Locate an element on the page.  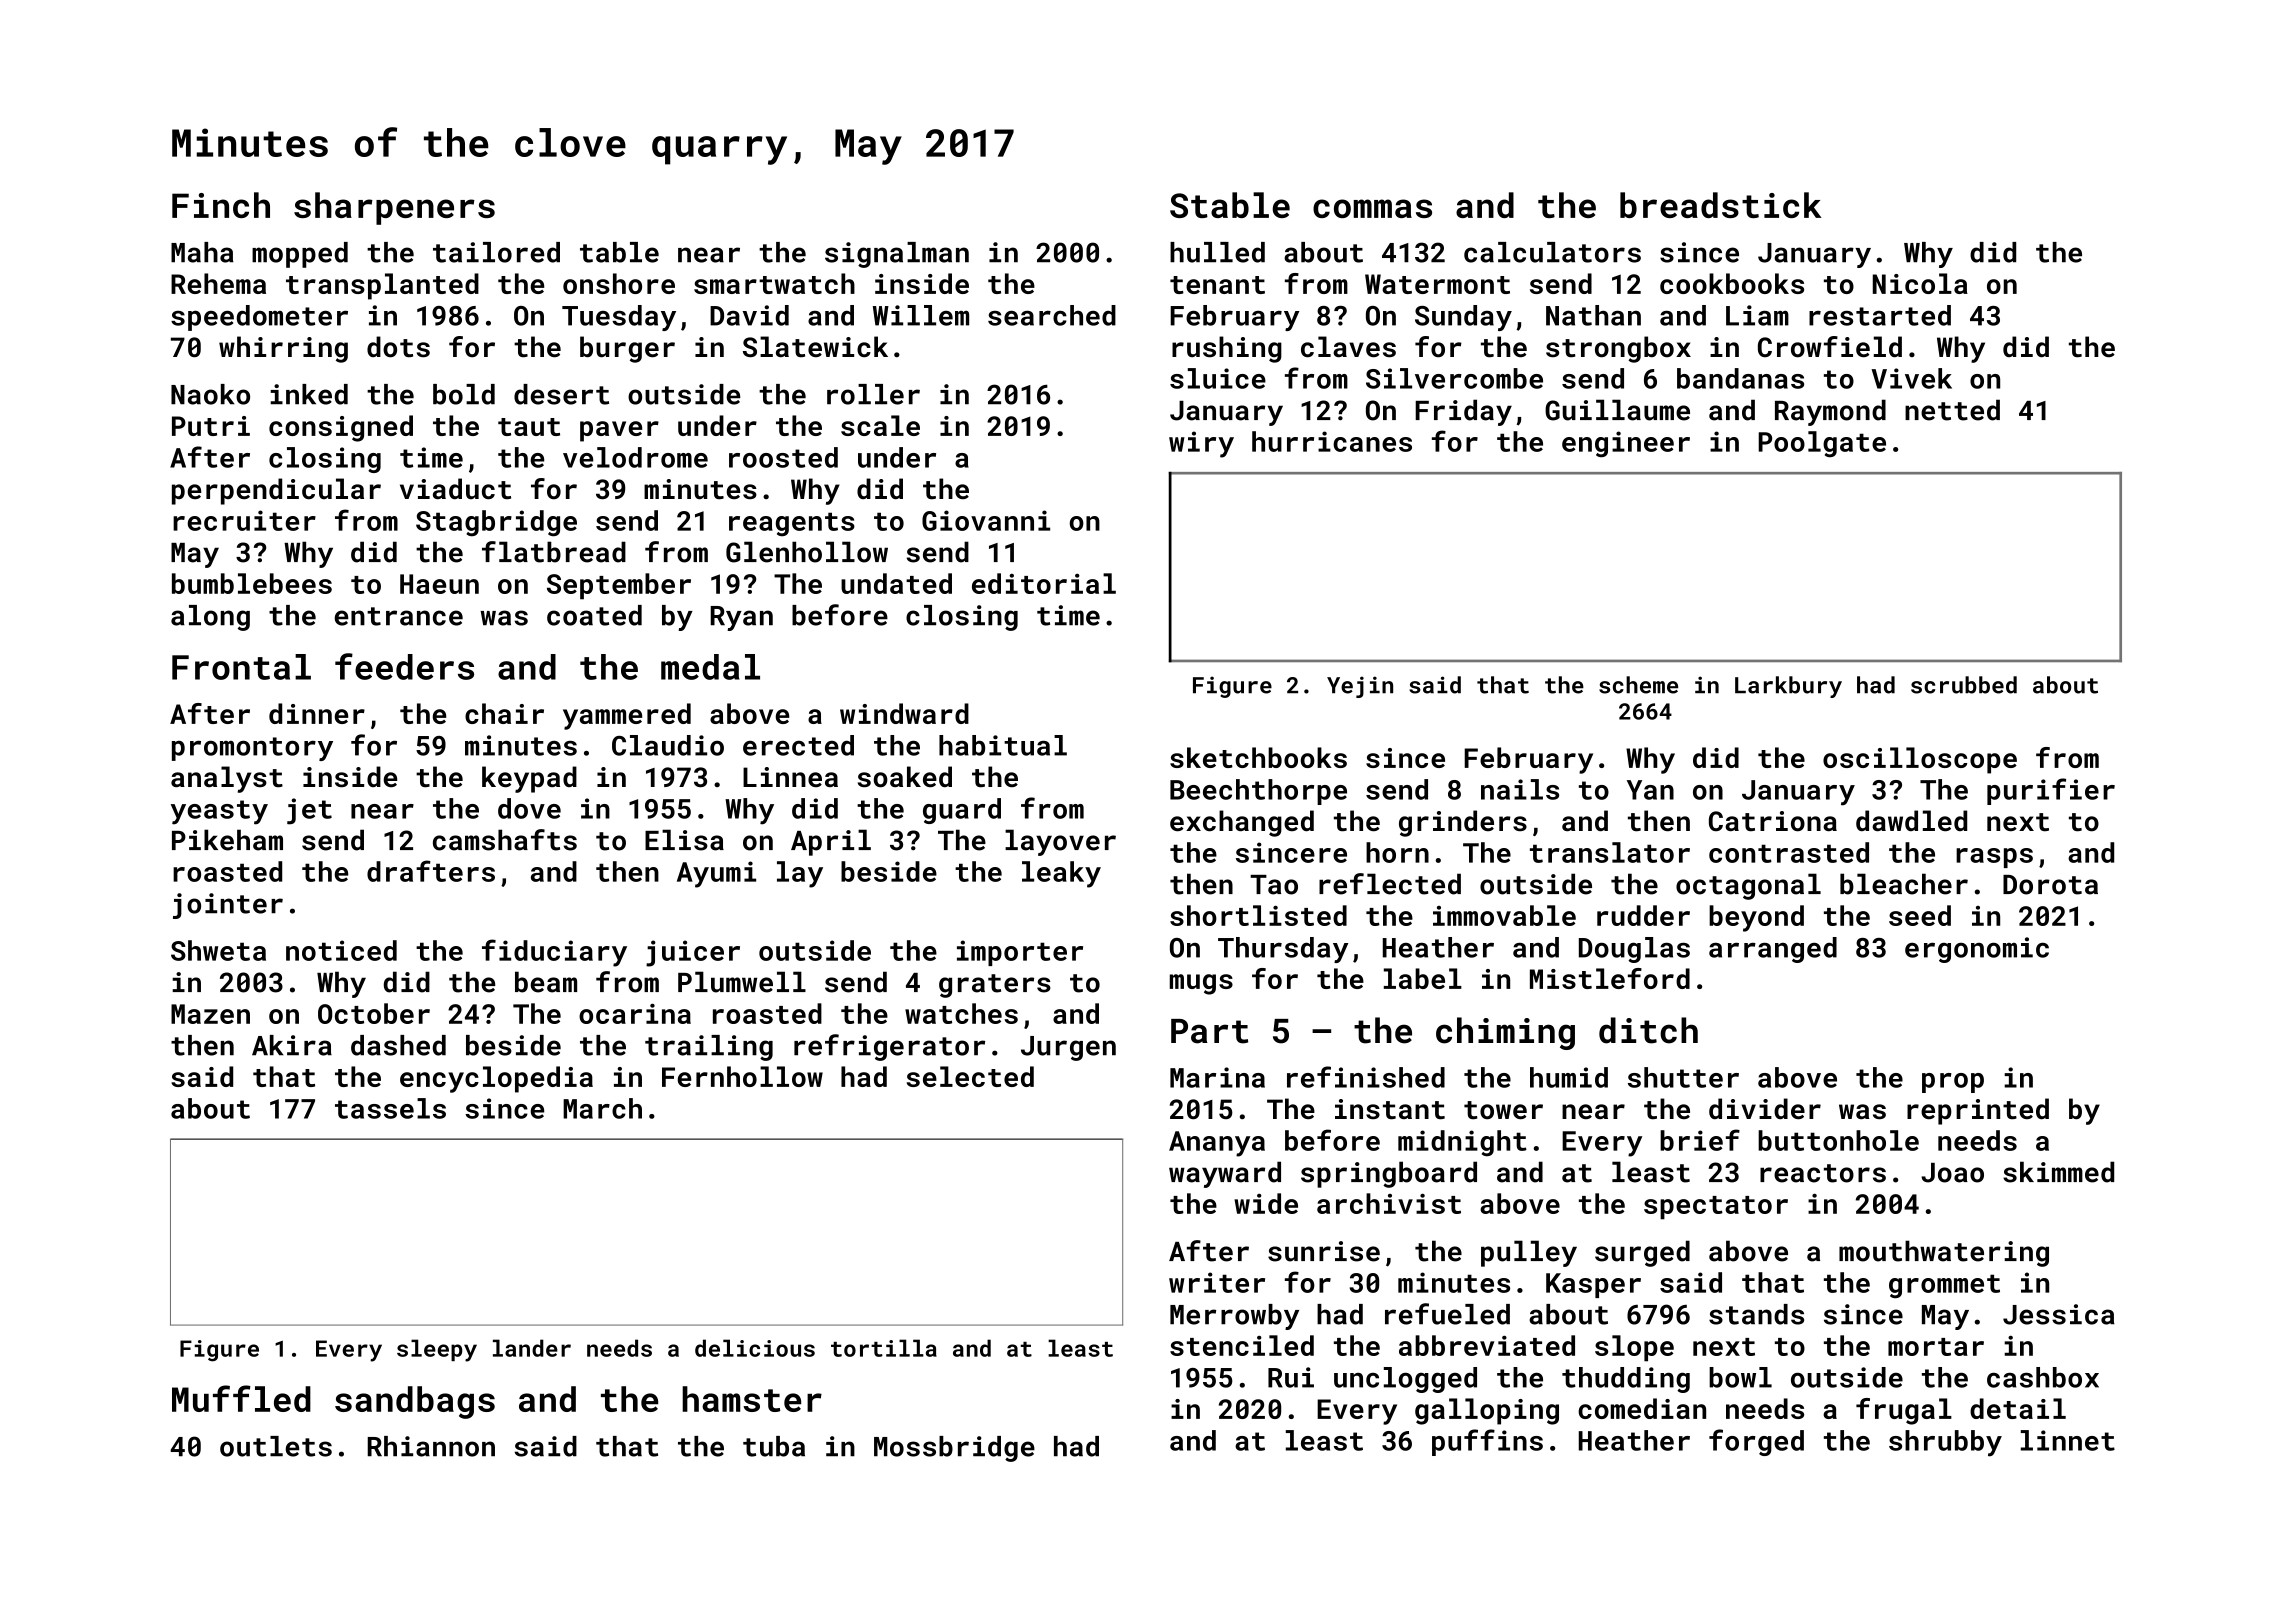
hulled is located at coordinates (1217, 252).
